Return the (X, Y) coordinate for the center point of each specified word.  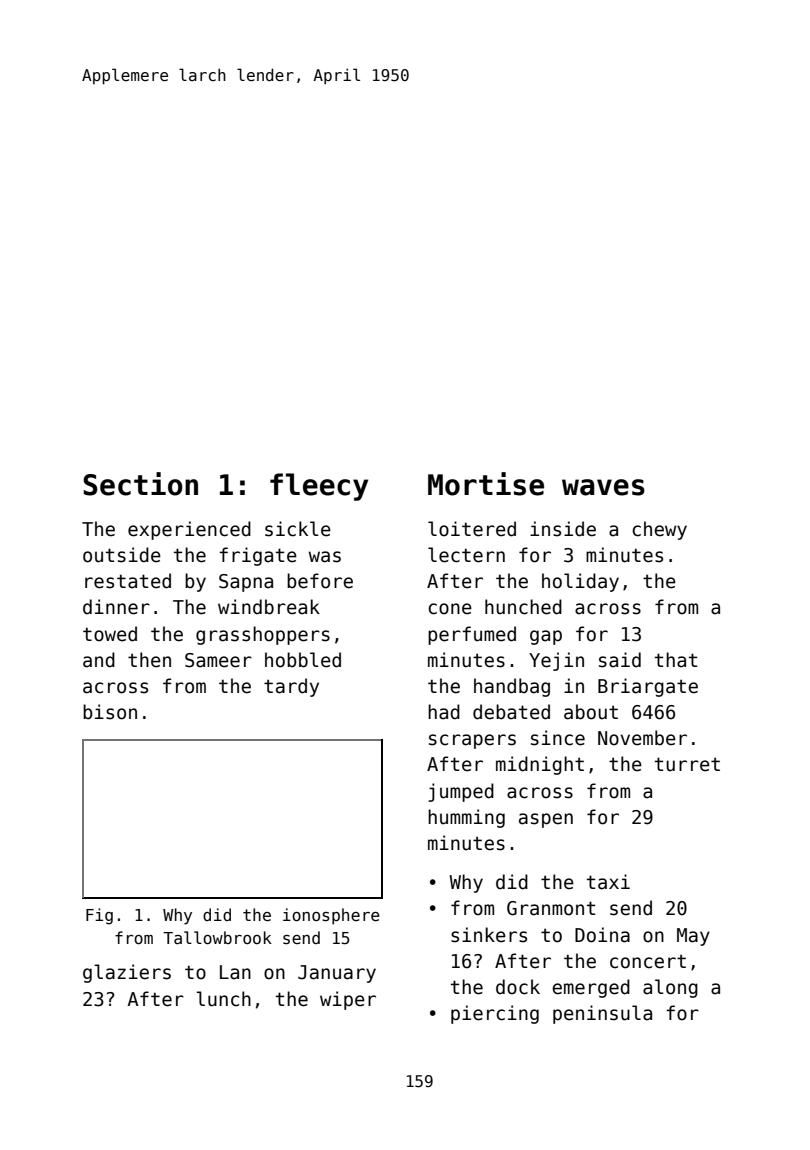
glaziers (127, 973)
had (444, 712)
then (149, 660)
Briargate (648, 687)
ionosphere (331, 916)
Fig (99, 916)
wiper (348, 1000)
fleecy (319, 487)
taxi (608, 882)
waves (603, 487)
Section (140, 484)
